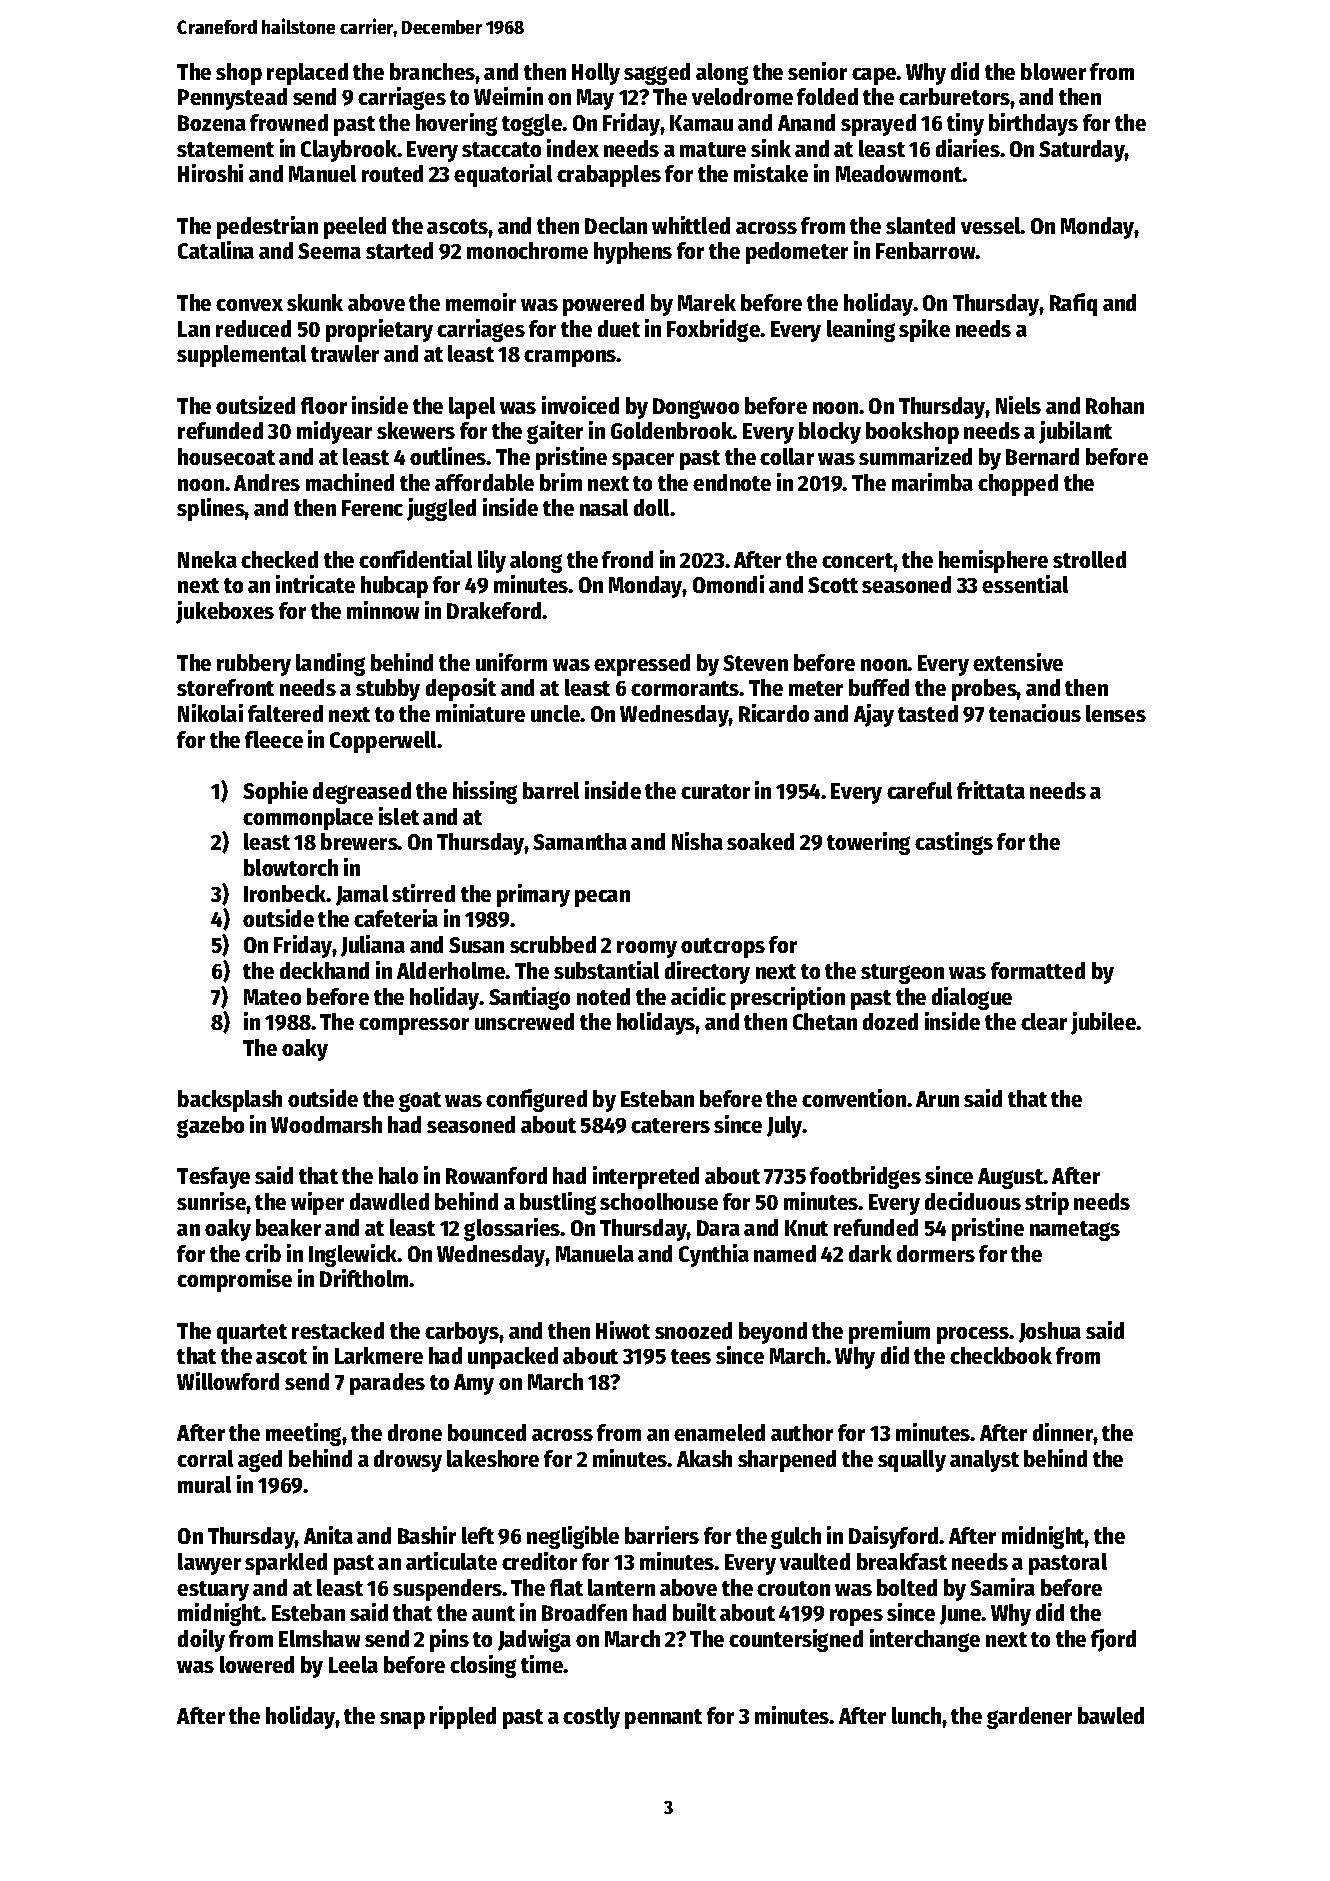 The height and width of the page is (1881, 1330). What do you see at coordinates (925, 1640) in the page?
I see `interchange` at bounding box center [925, 1640].
